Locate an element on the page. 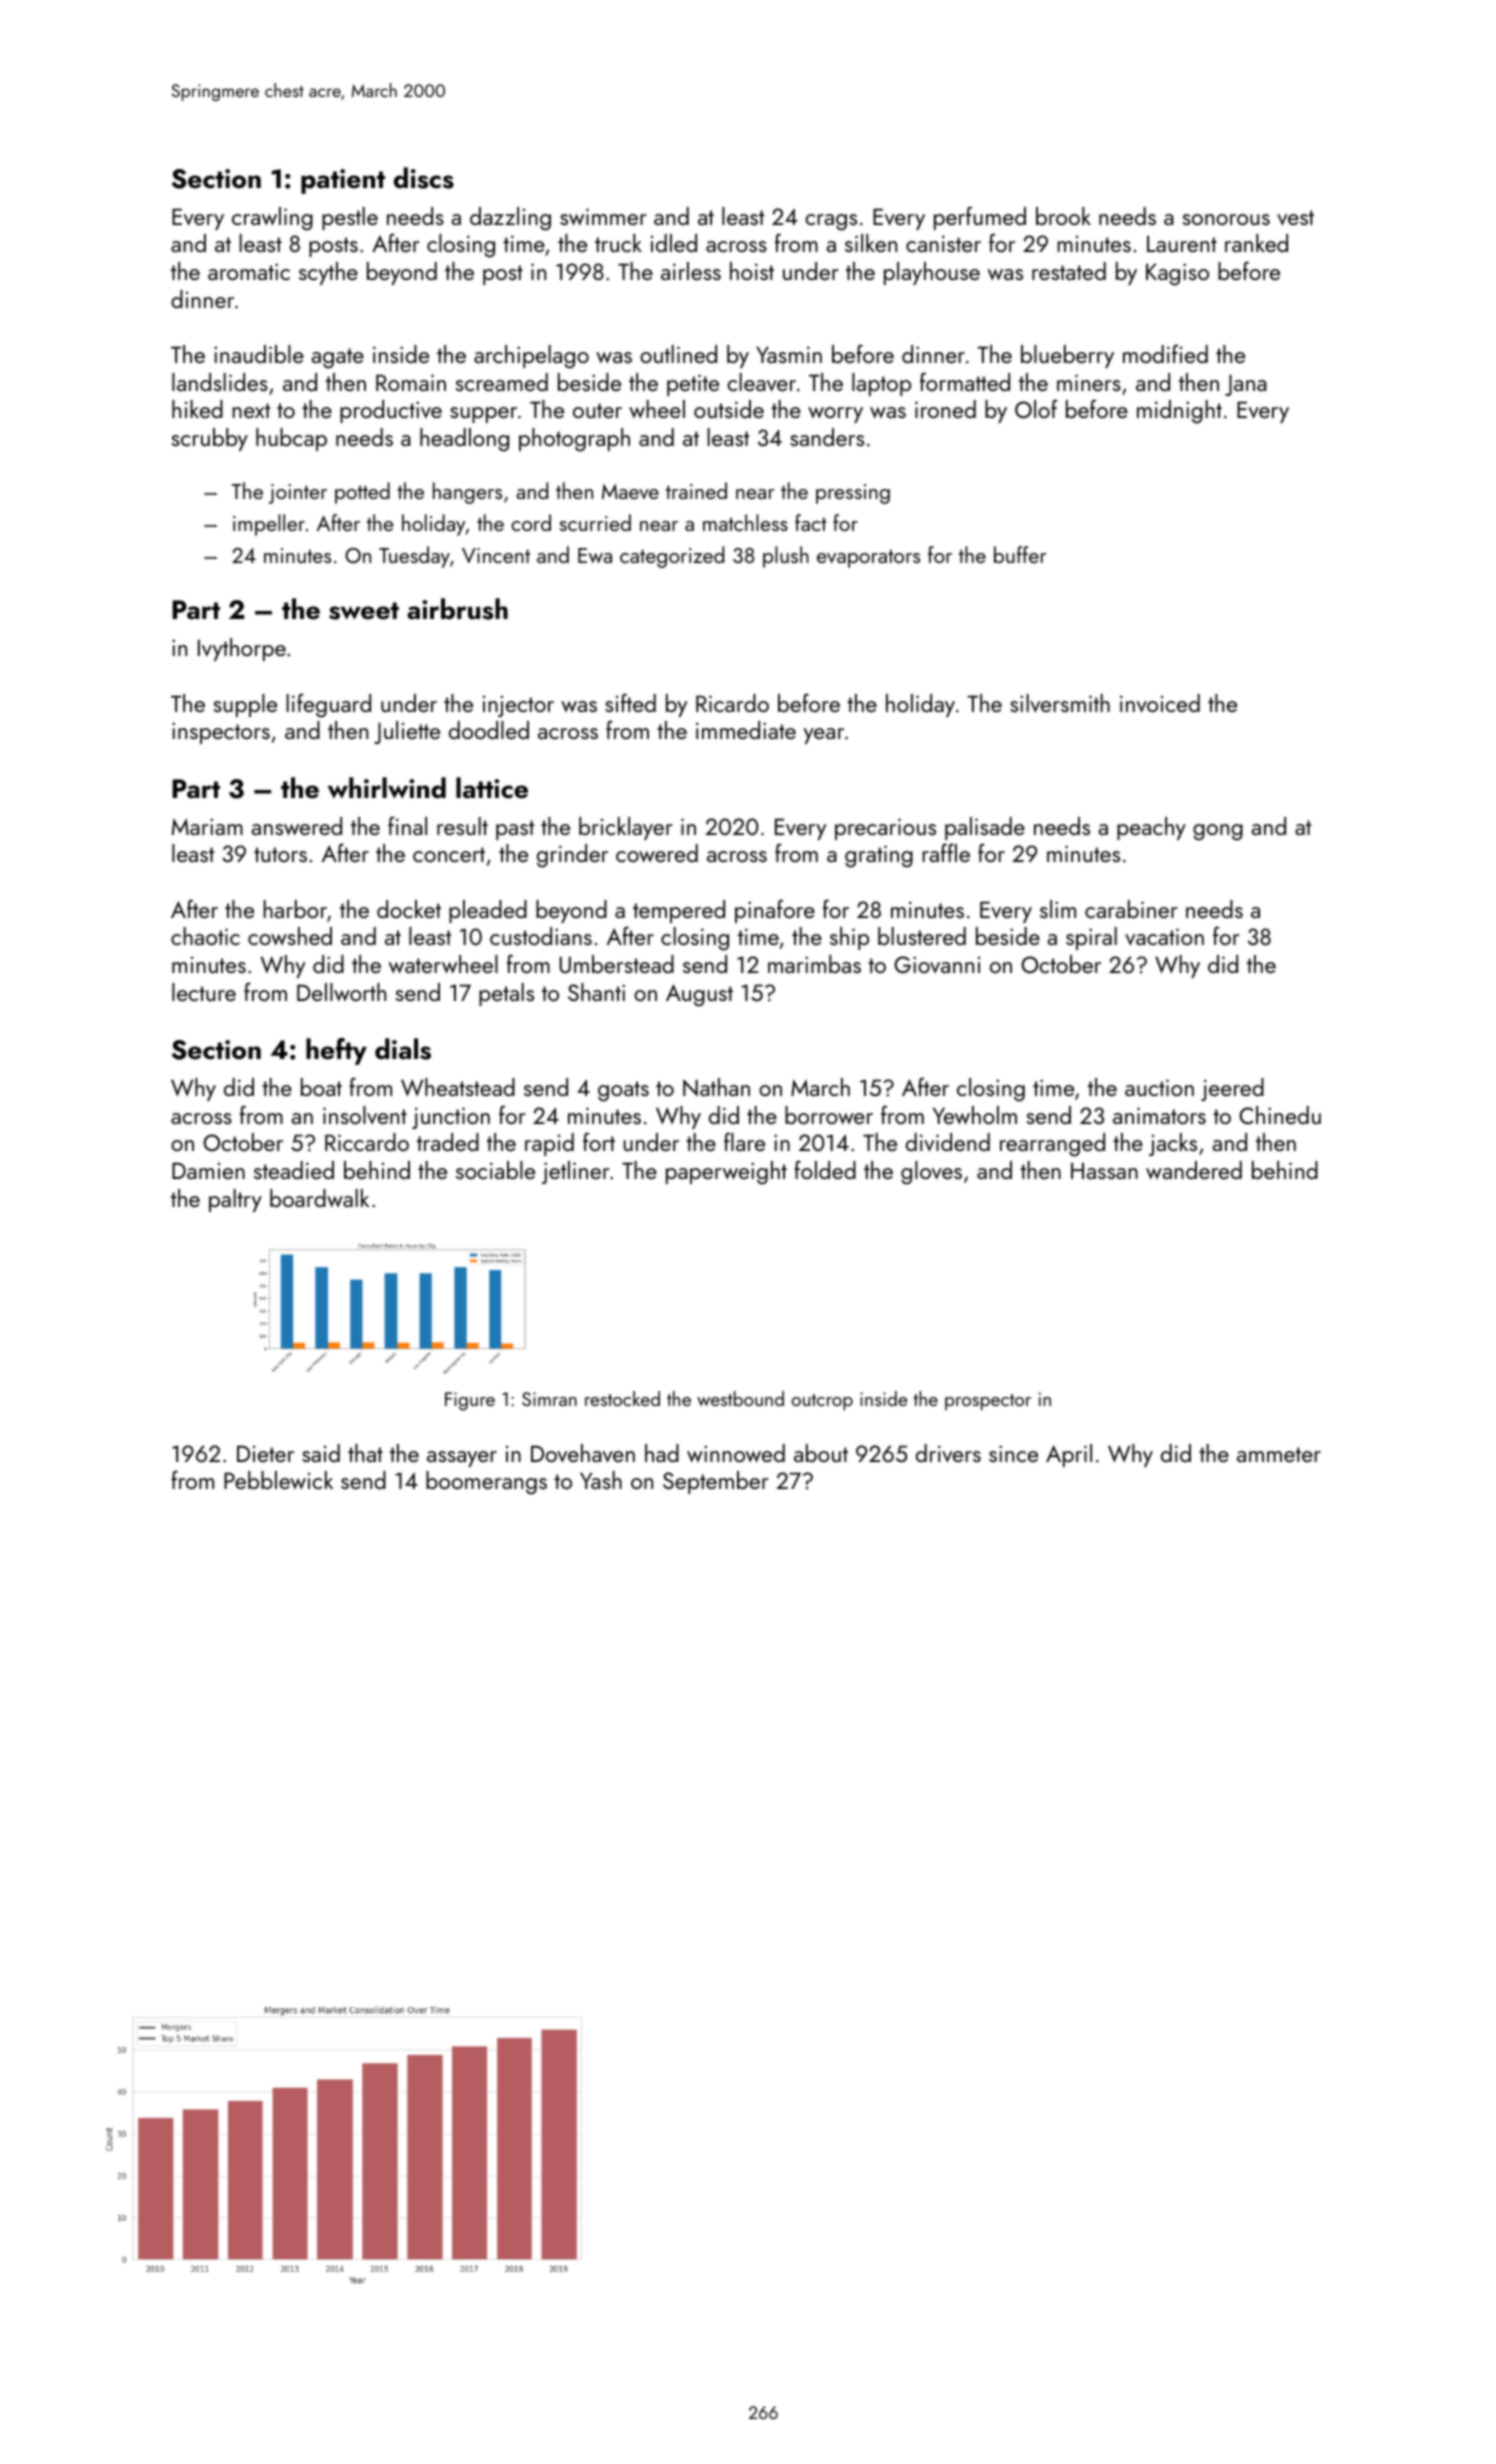  Dieter is located at coordinates (265, 1453).
